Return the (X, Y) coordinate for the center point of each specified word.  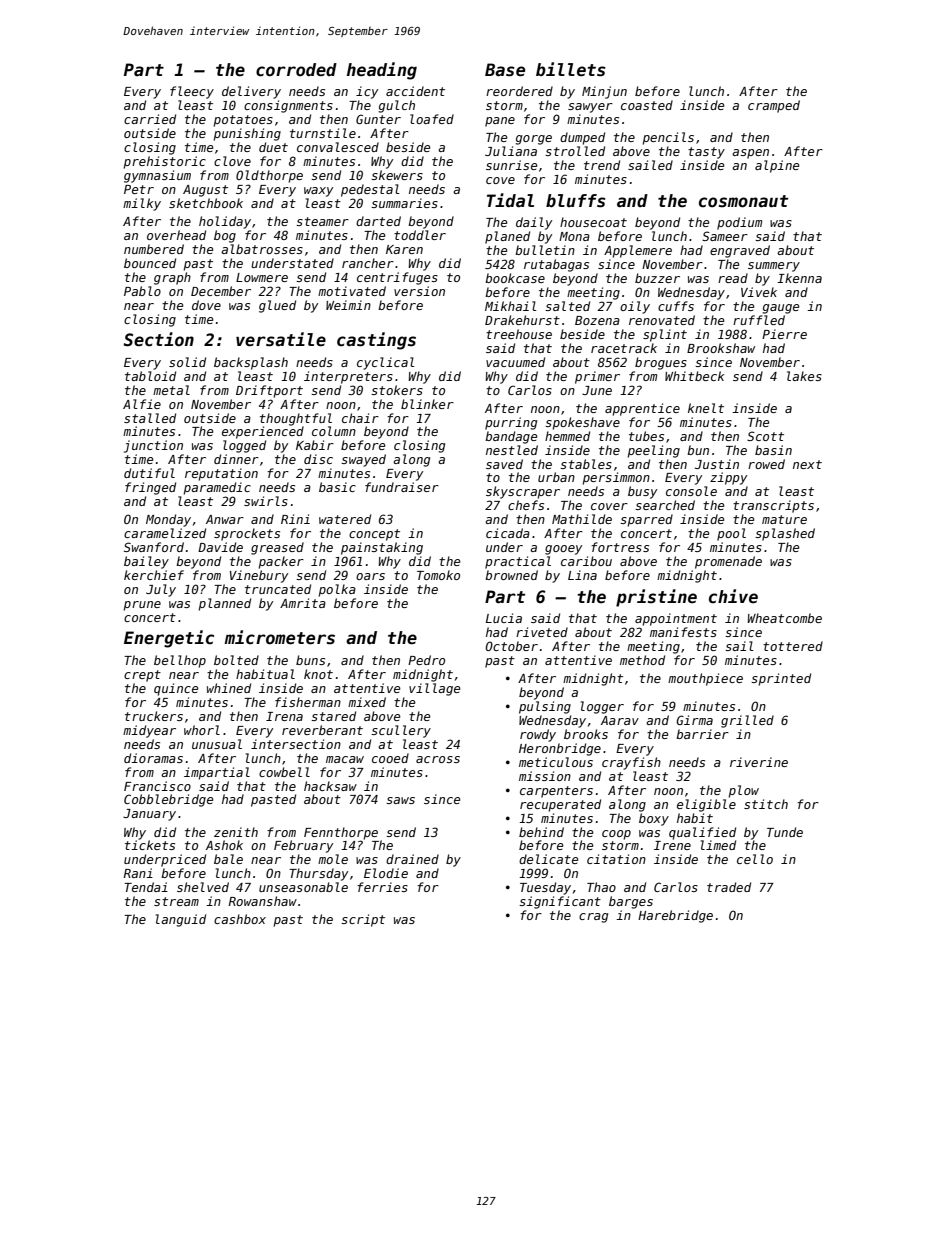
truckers (154, 716)
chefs (526, 505)
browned (511, 575)
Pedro (426, 660)
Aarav (620, 720)
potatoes (243, 121)
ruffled (759, 320)
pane (500, 122)
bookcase (515, 278)
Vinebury (259, 576)
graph (172, 278)
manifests (683, 632)
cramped (774, 106)
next (807, 464)
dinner (236, 459)
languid (181, 920)
